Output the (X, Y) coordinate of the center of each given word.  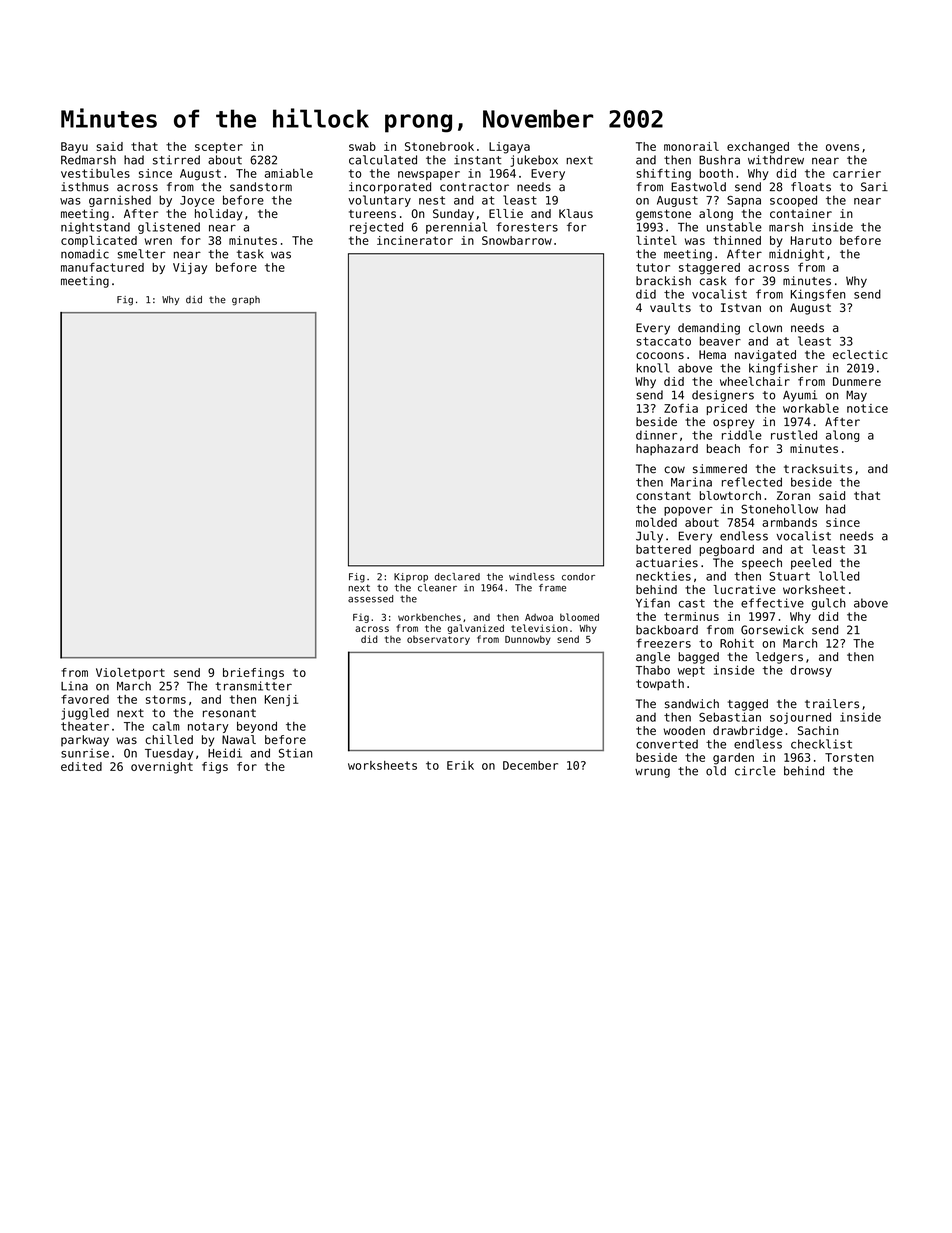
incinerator (415, 240)
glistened (169, 228)
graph (246, 301)
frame (552, 588)
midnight (796, 255)
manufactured (102, 267)
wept (691, 671)
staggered (709, 268)
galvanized (475, 629)
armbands (789, 522)
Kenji (281, 700)
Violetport (130, 673)
